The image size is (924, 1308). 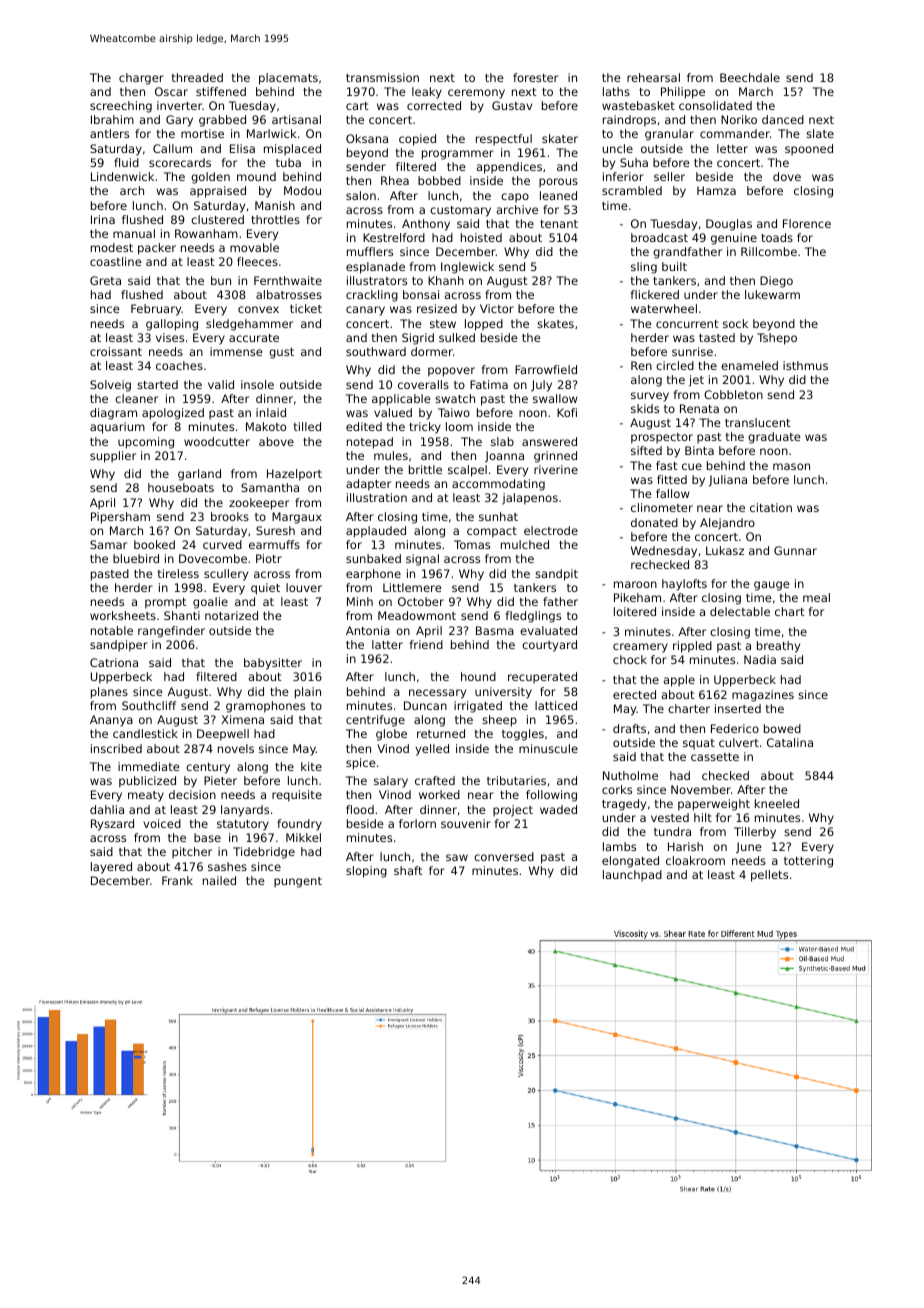 What do you see at coordinates (535, 77) in the screenshot?
I see `forester` at bounding box center [535, 77].
